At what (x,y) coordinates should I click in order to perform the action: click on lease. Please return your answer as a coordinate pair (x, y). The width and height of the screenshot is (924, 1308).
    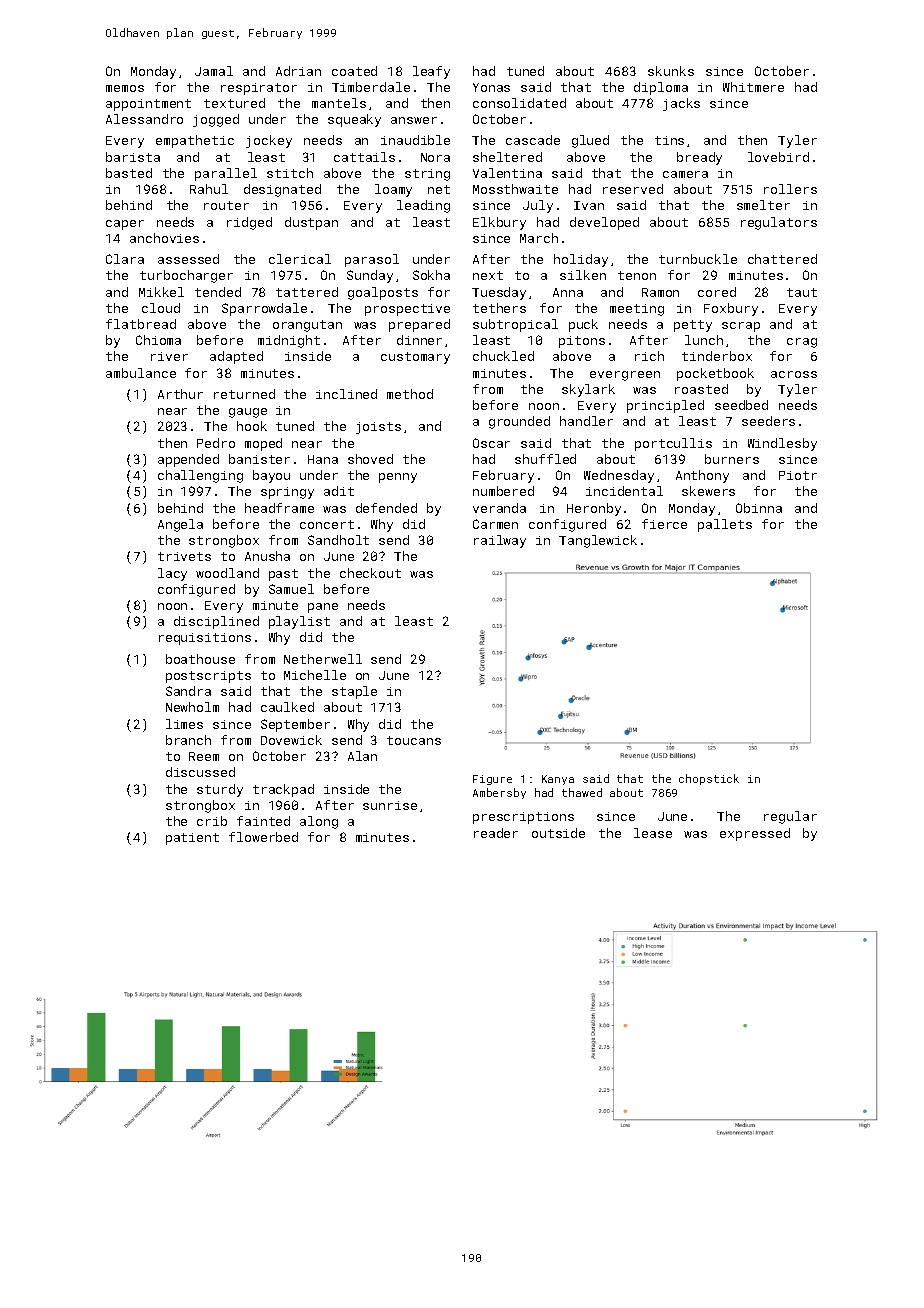
    Looking at the image, I should click on (653, 833).
